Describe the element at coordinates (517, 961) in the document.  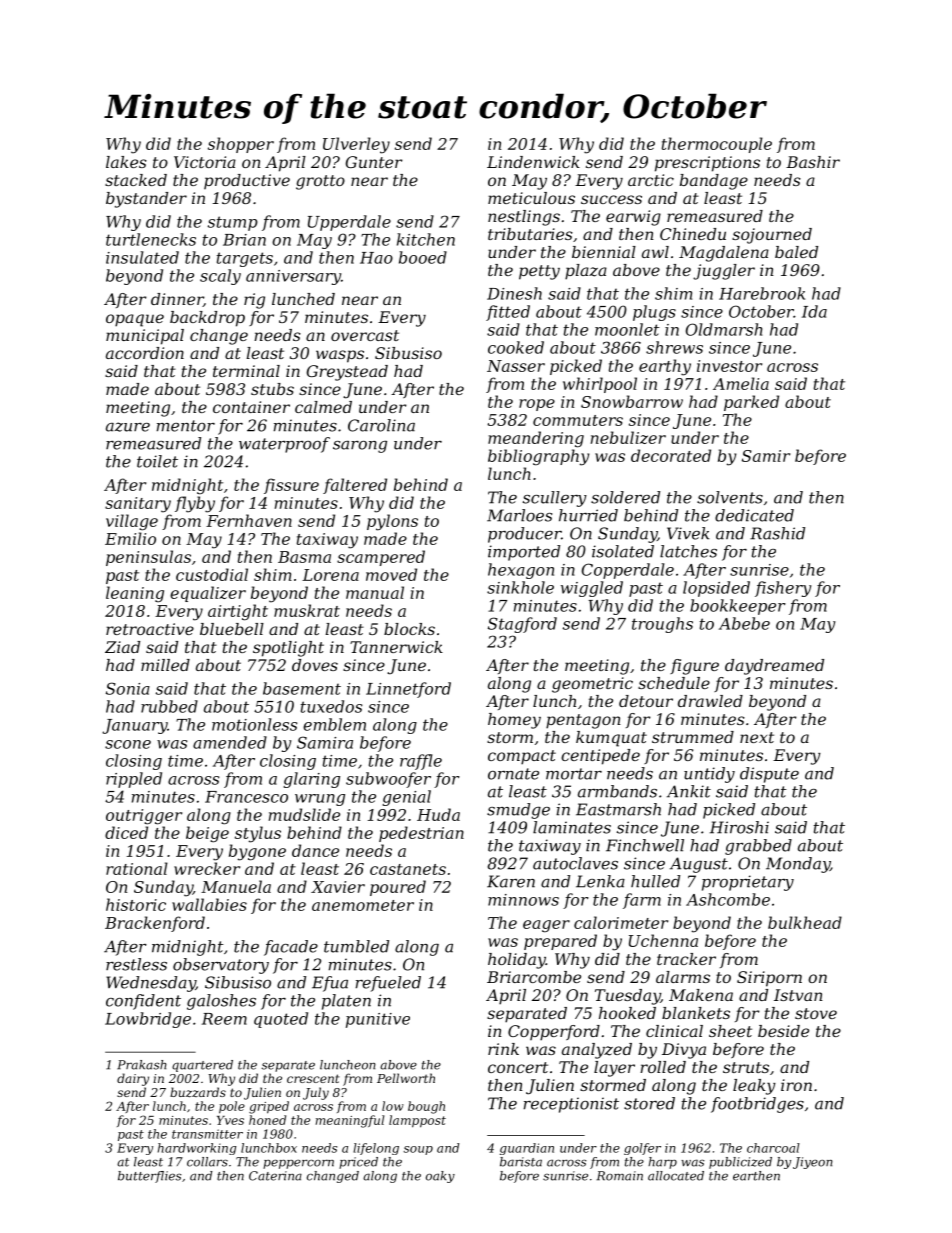
I see `holiday` at that location.
